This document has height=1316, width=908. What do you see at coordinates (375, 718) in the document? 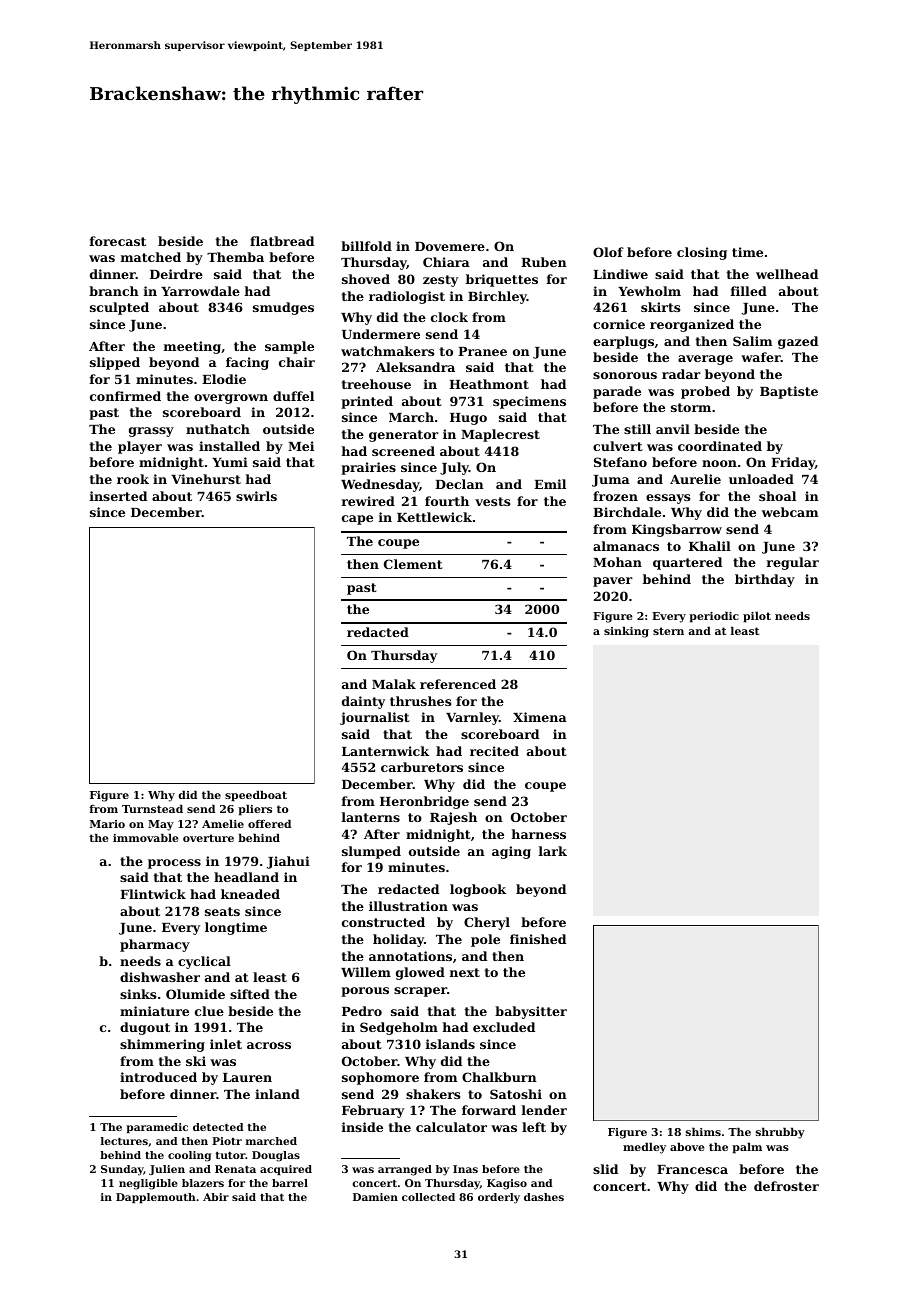
I see `journalist` at bounding box center [375, 718].
